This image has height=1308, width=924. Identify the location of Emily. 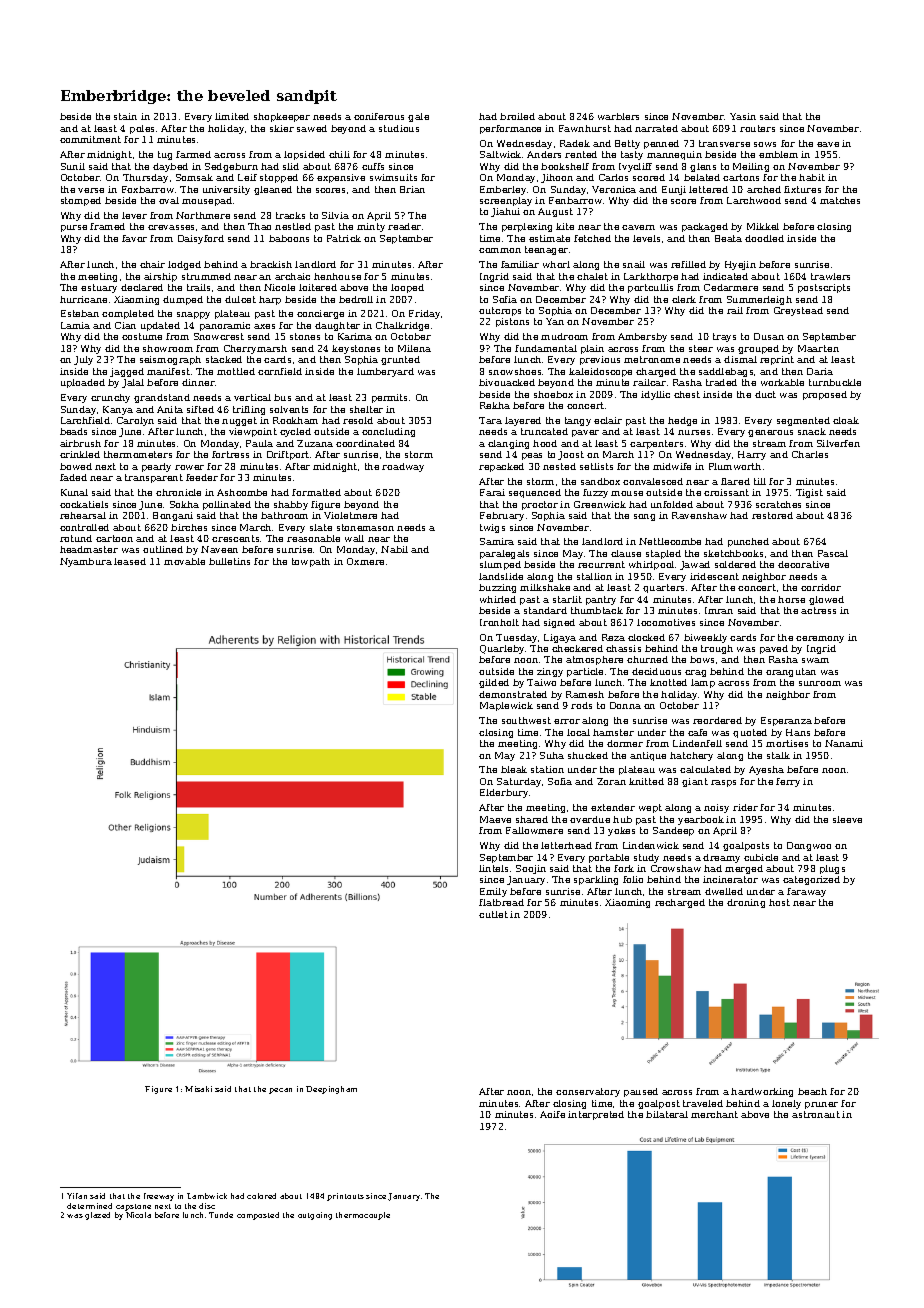
(493, 892).
